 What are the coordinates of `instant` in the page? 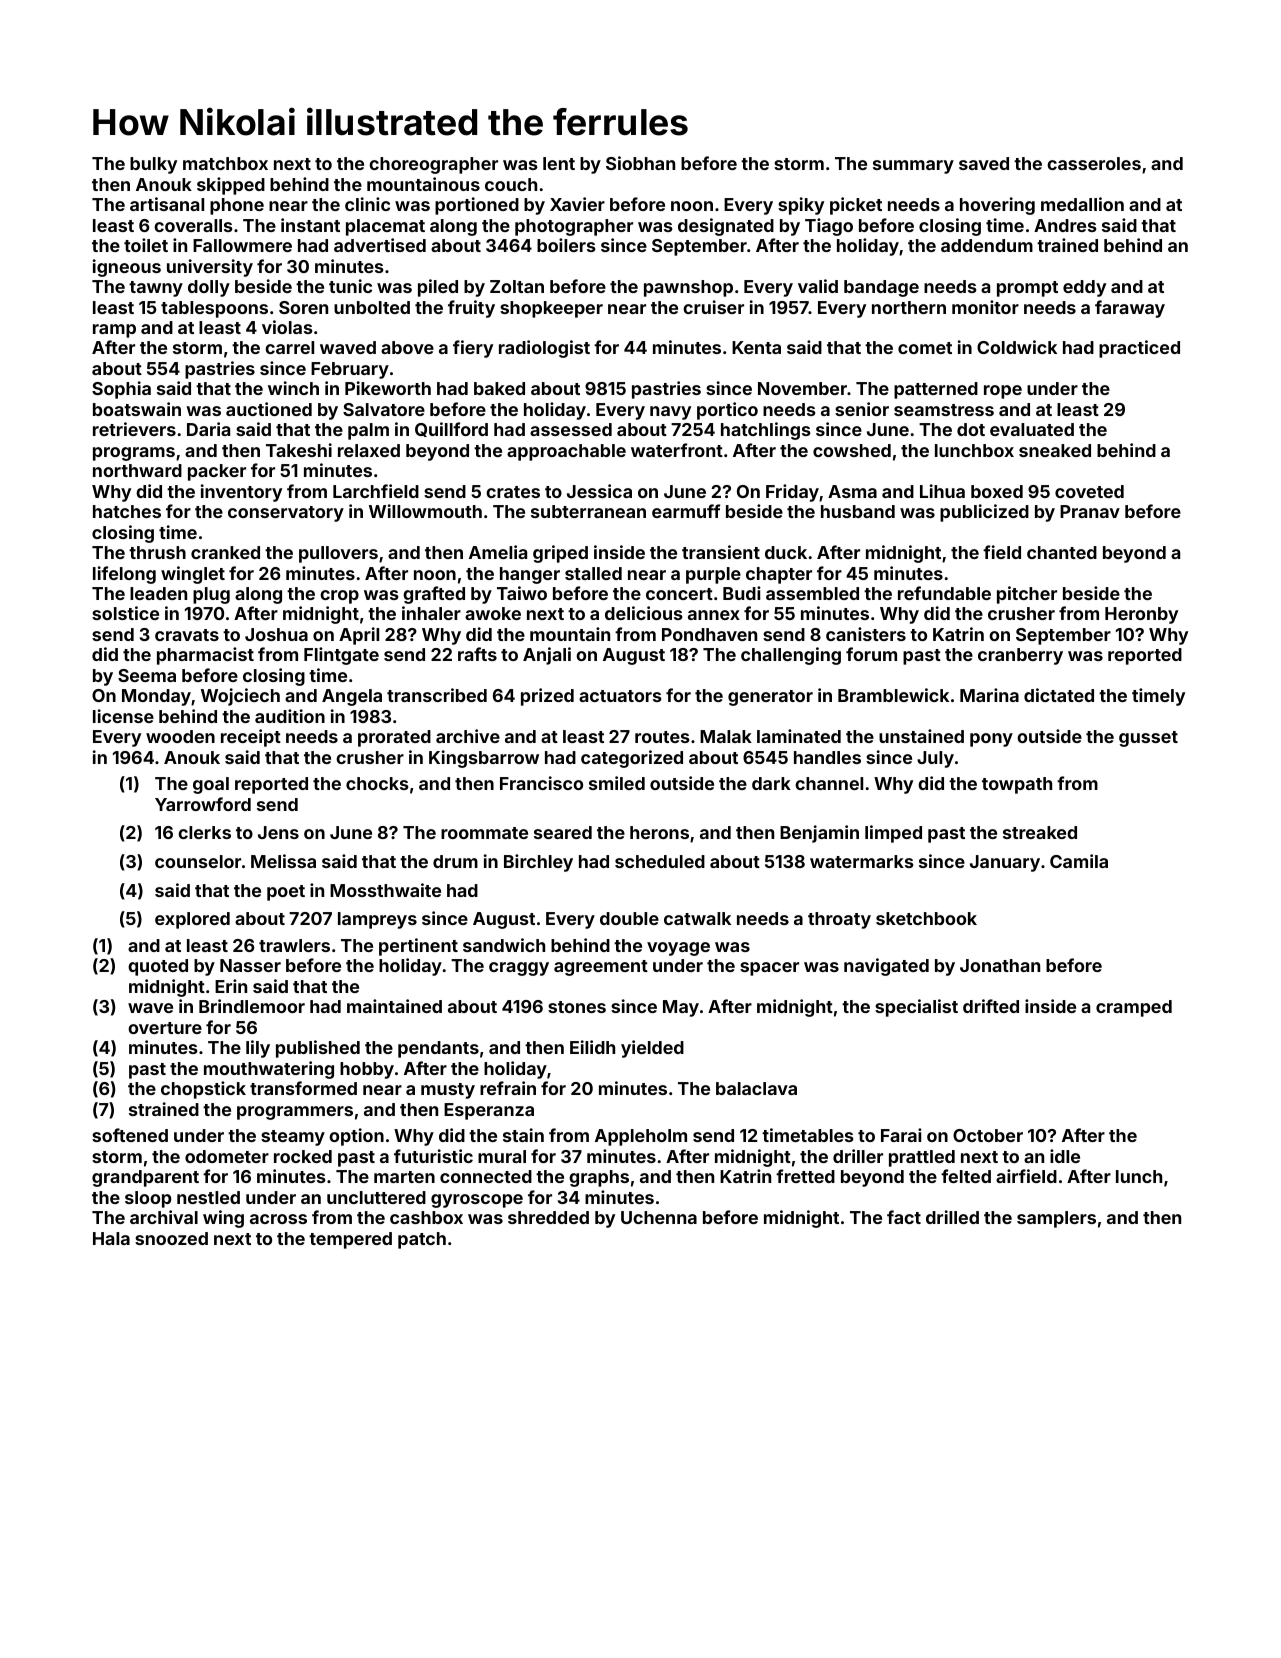 It's located at (310, 225).
